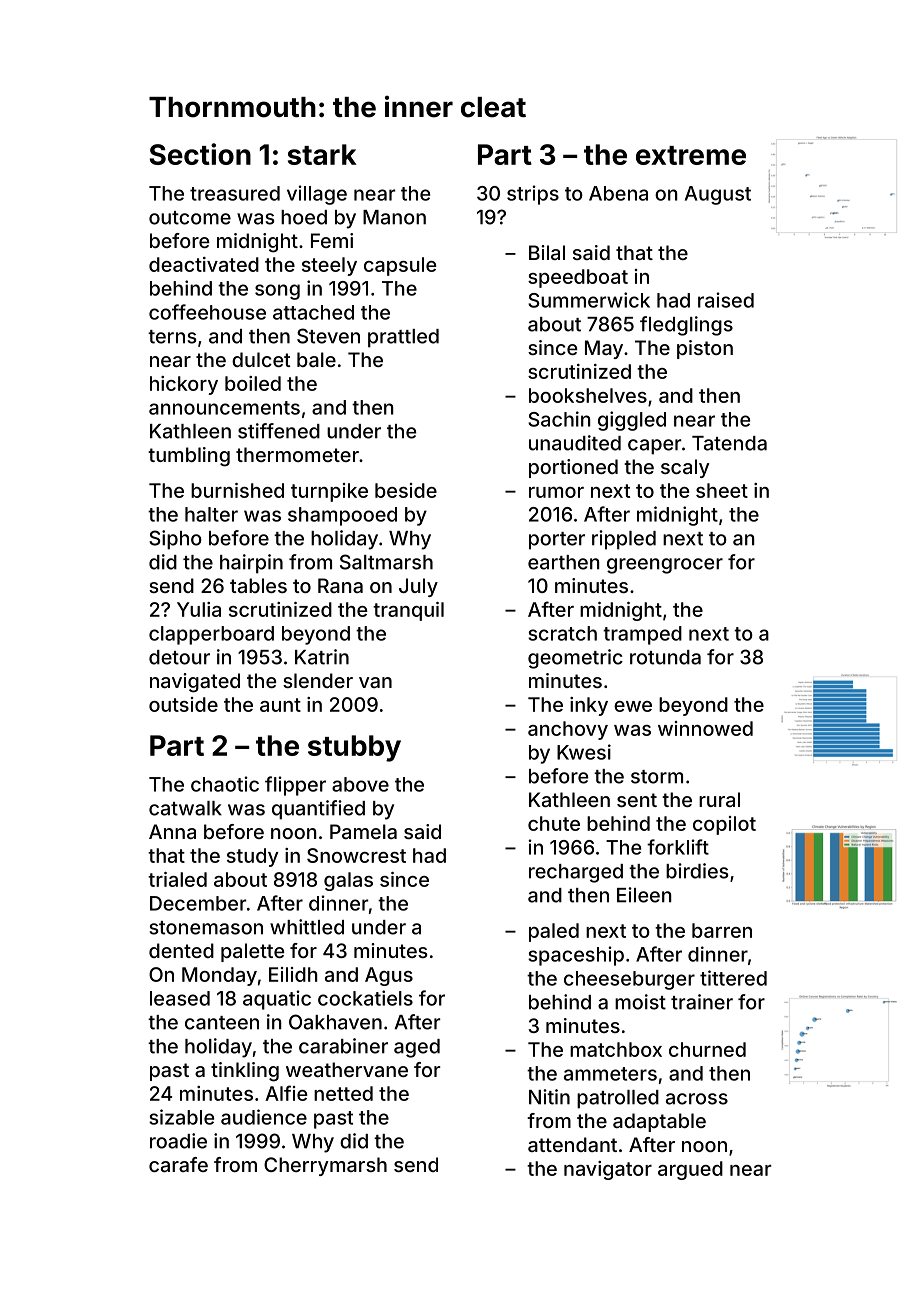 Image resolution: width=924 pixels, height=1311 pixels. What do you see at coordinates (624, 540) in the image?
I see `rippled` at bounding box center [624, 540].
